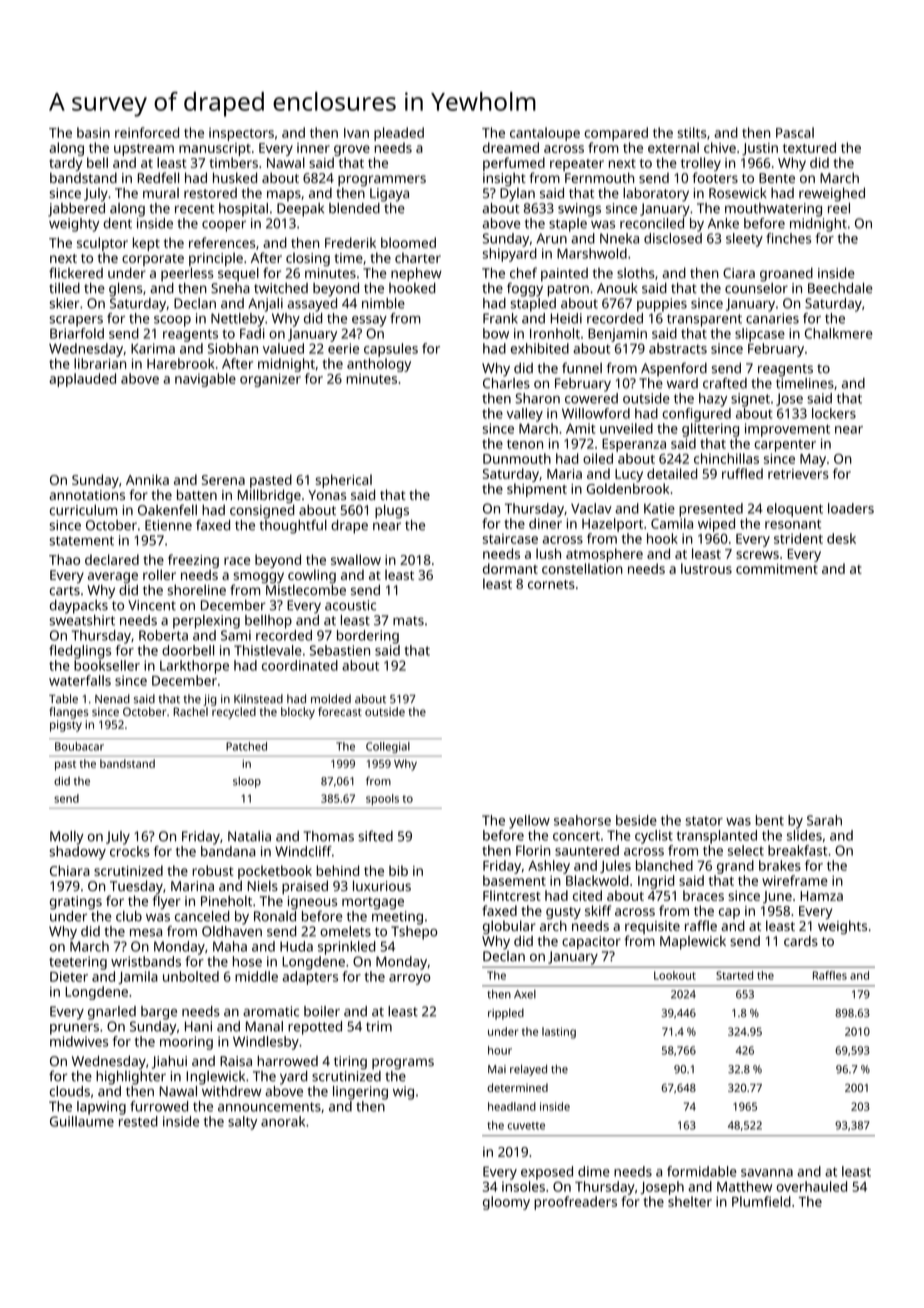 This screenshot has height=1308, width=924. What do you see at coordinates (275, 872) in the screenshot?
I see `pocketbook` at bounding box center [275, 872].
